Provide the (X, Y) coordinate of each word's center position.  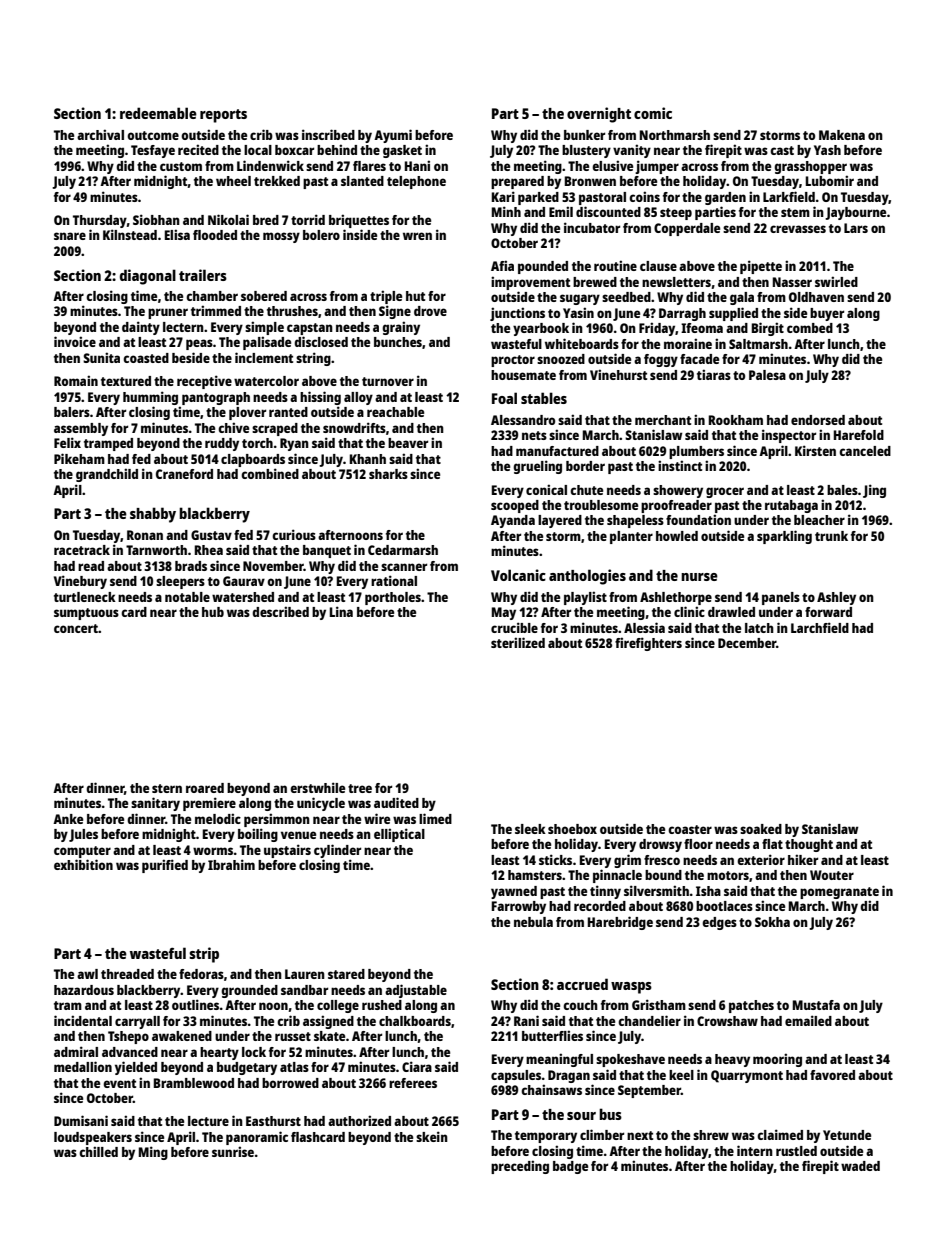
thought (809, 845)
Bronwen (590, 181)
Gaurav (244, 581)
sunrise (233, 1151)
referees (413, 1083)
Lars (856, 228)
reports (223, 116)
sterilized (518, 642)
